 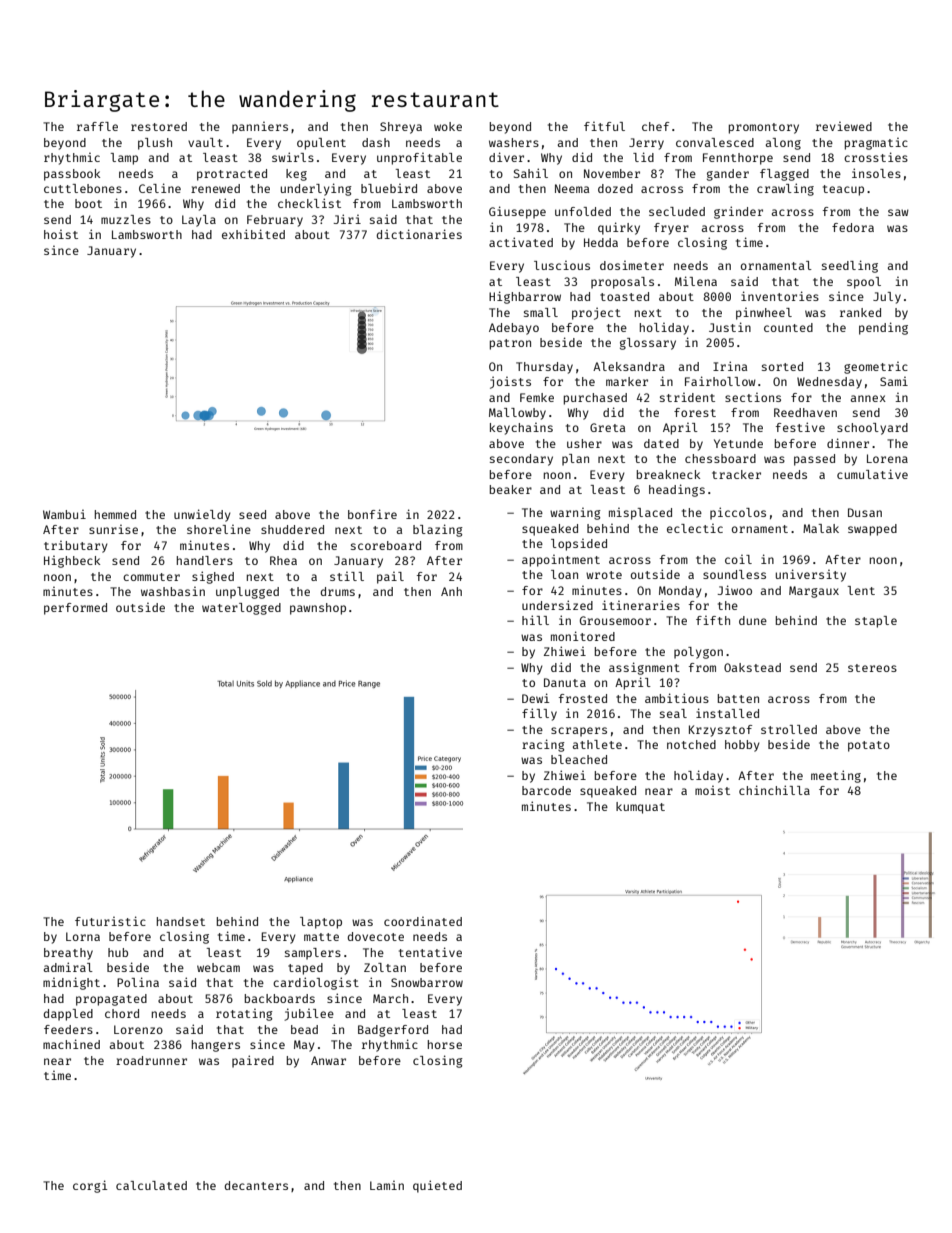 I want to click on quieted, so click(x=437, y=1186).
